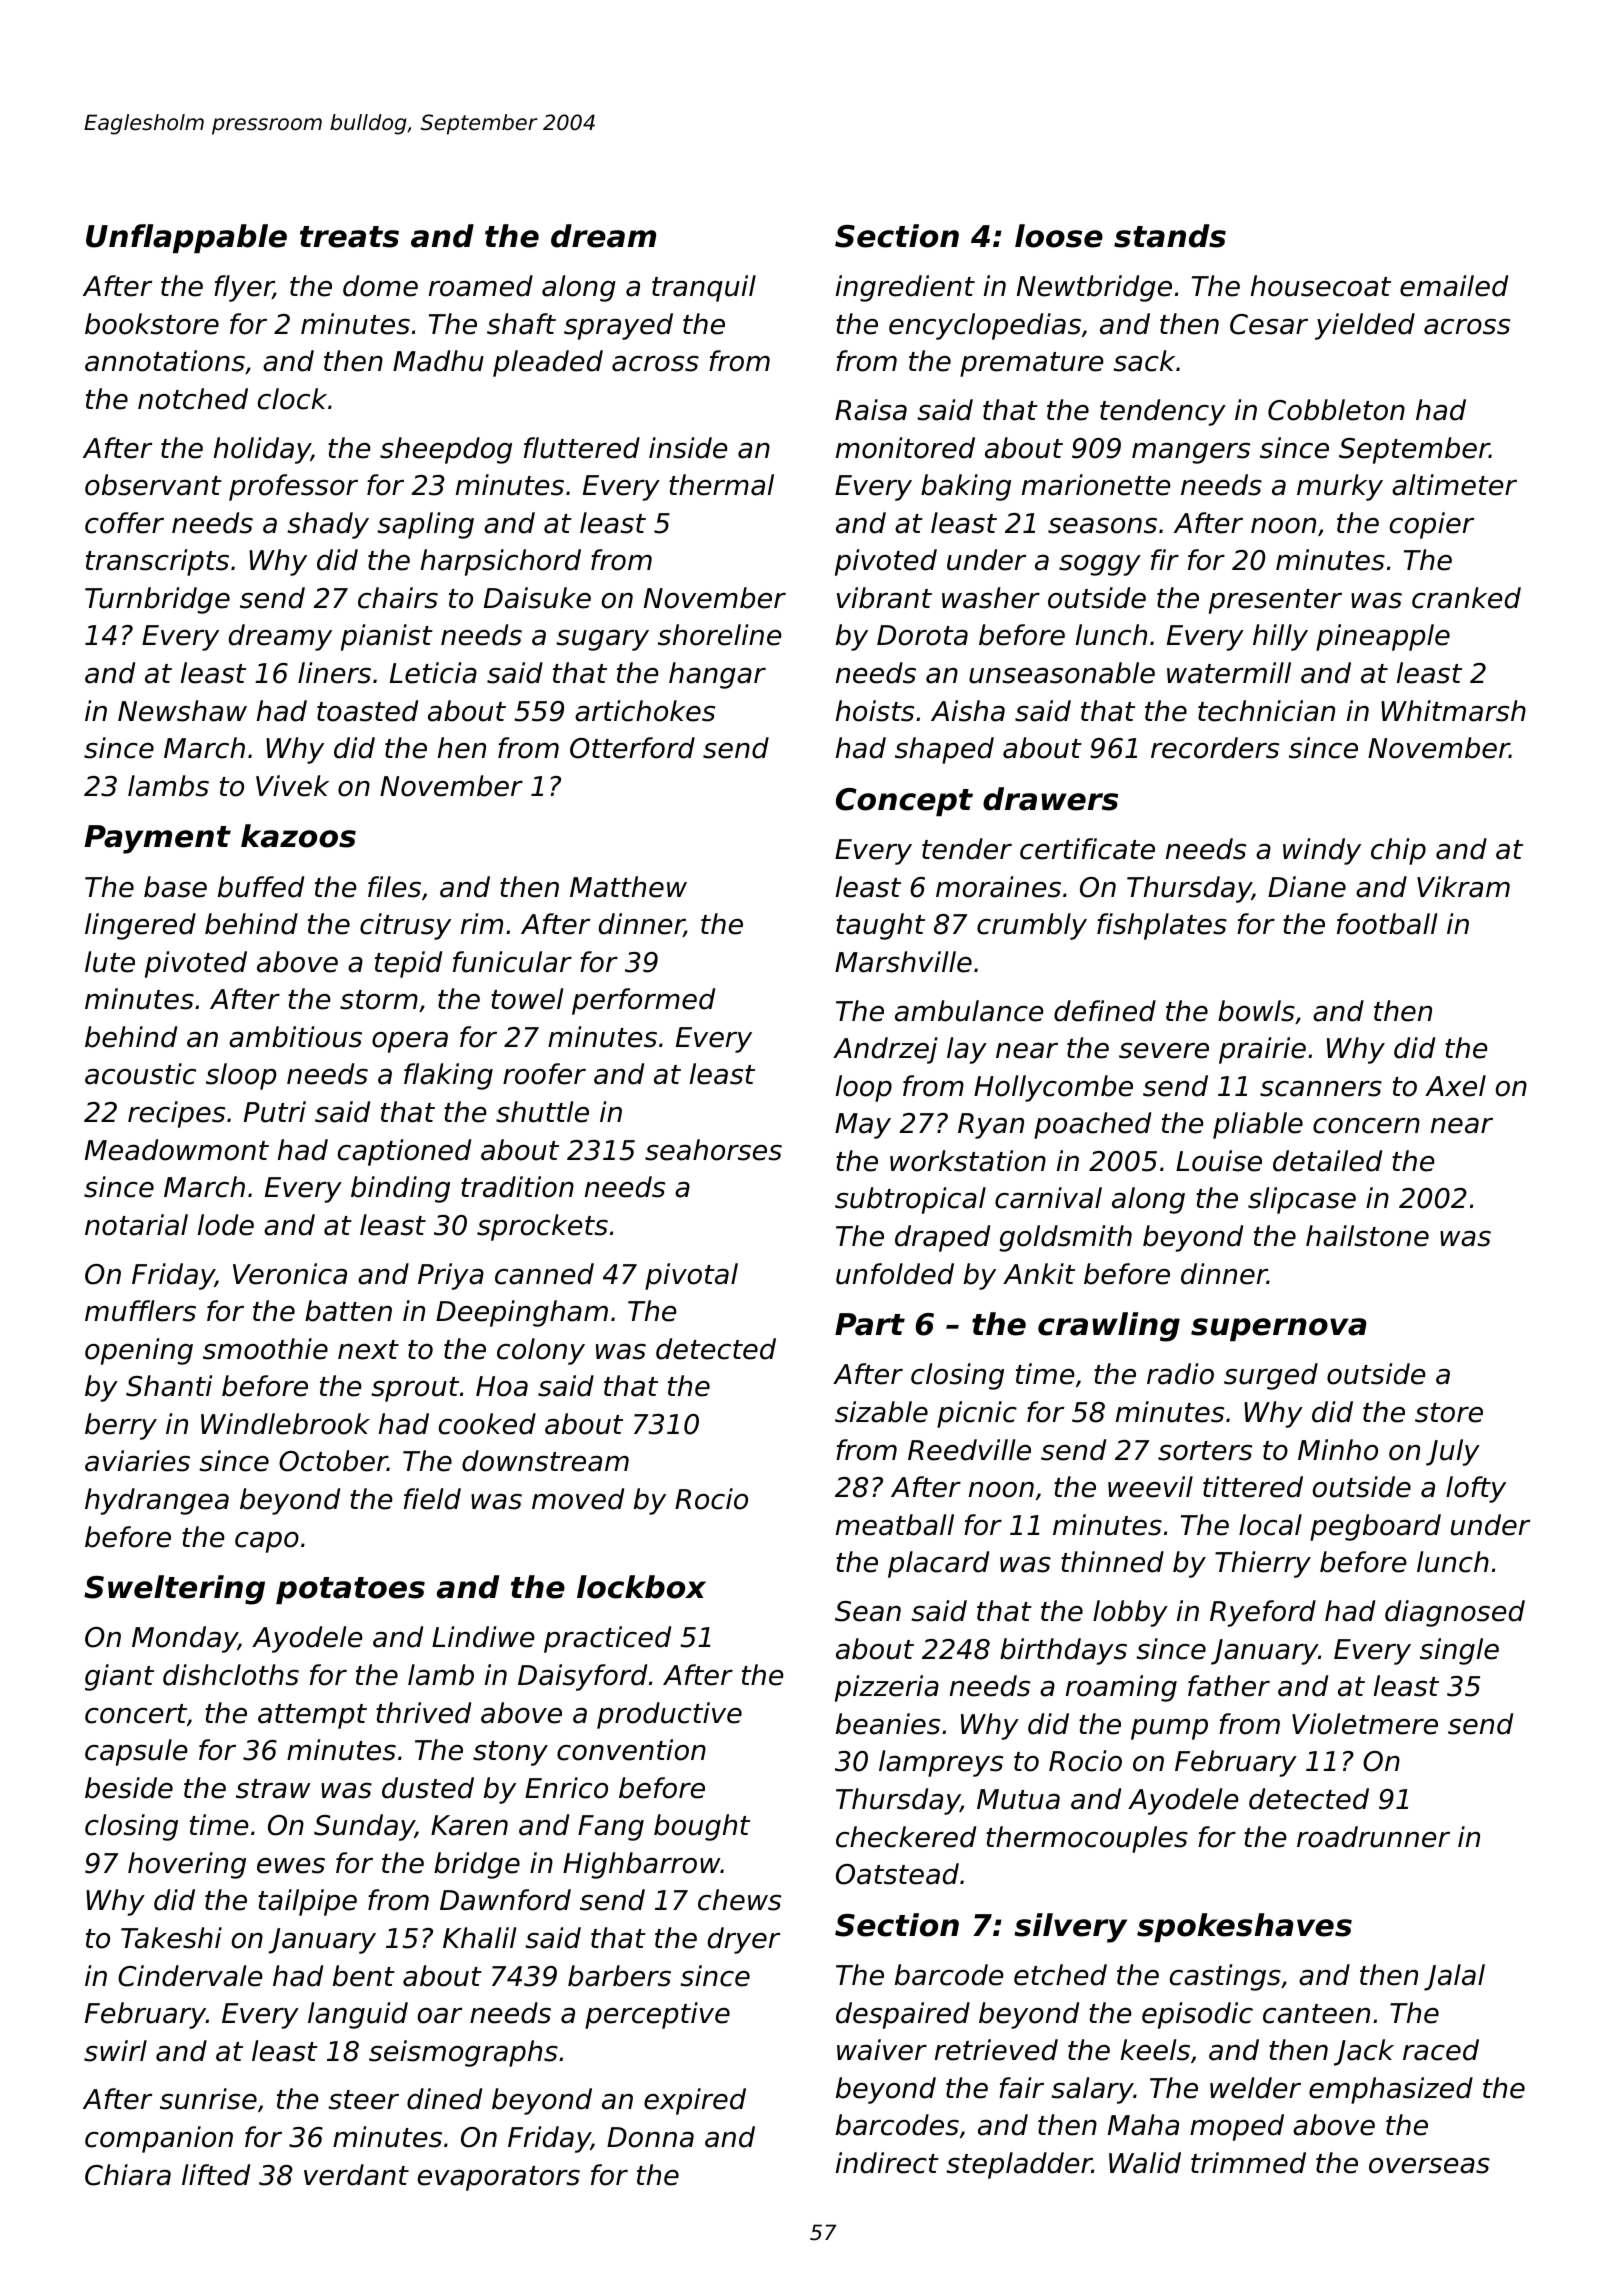 Image resolution: width=1620 pixels, height=2292 pixels. Describe the element at coordinates (275, 1112) in the document. I see `Putri` at that location.
